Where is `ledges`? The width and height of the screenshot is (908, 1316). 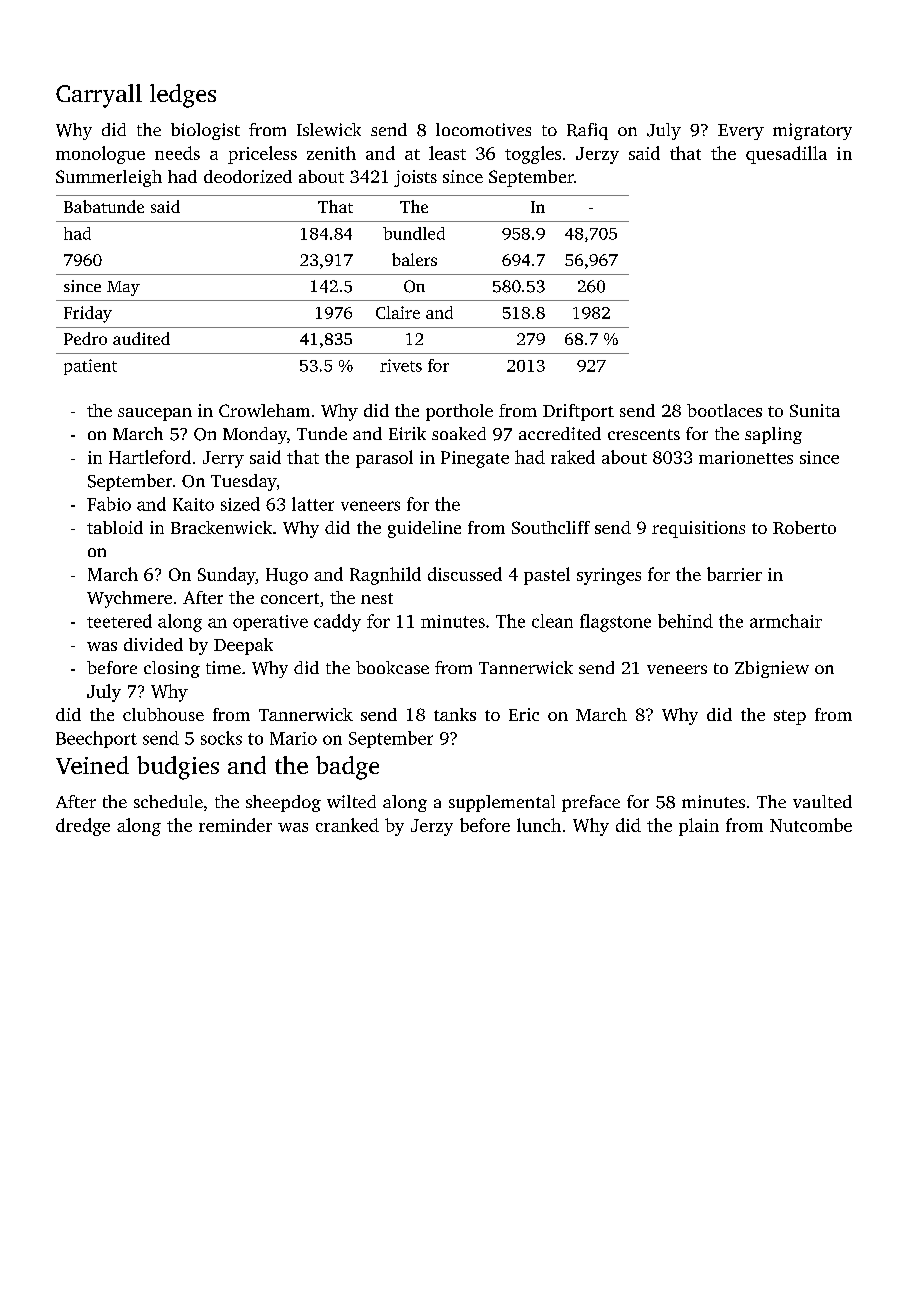 ledges is located at coordinates (183, 96).
